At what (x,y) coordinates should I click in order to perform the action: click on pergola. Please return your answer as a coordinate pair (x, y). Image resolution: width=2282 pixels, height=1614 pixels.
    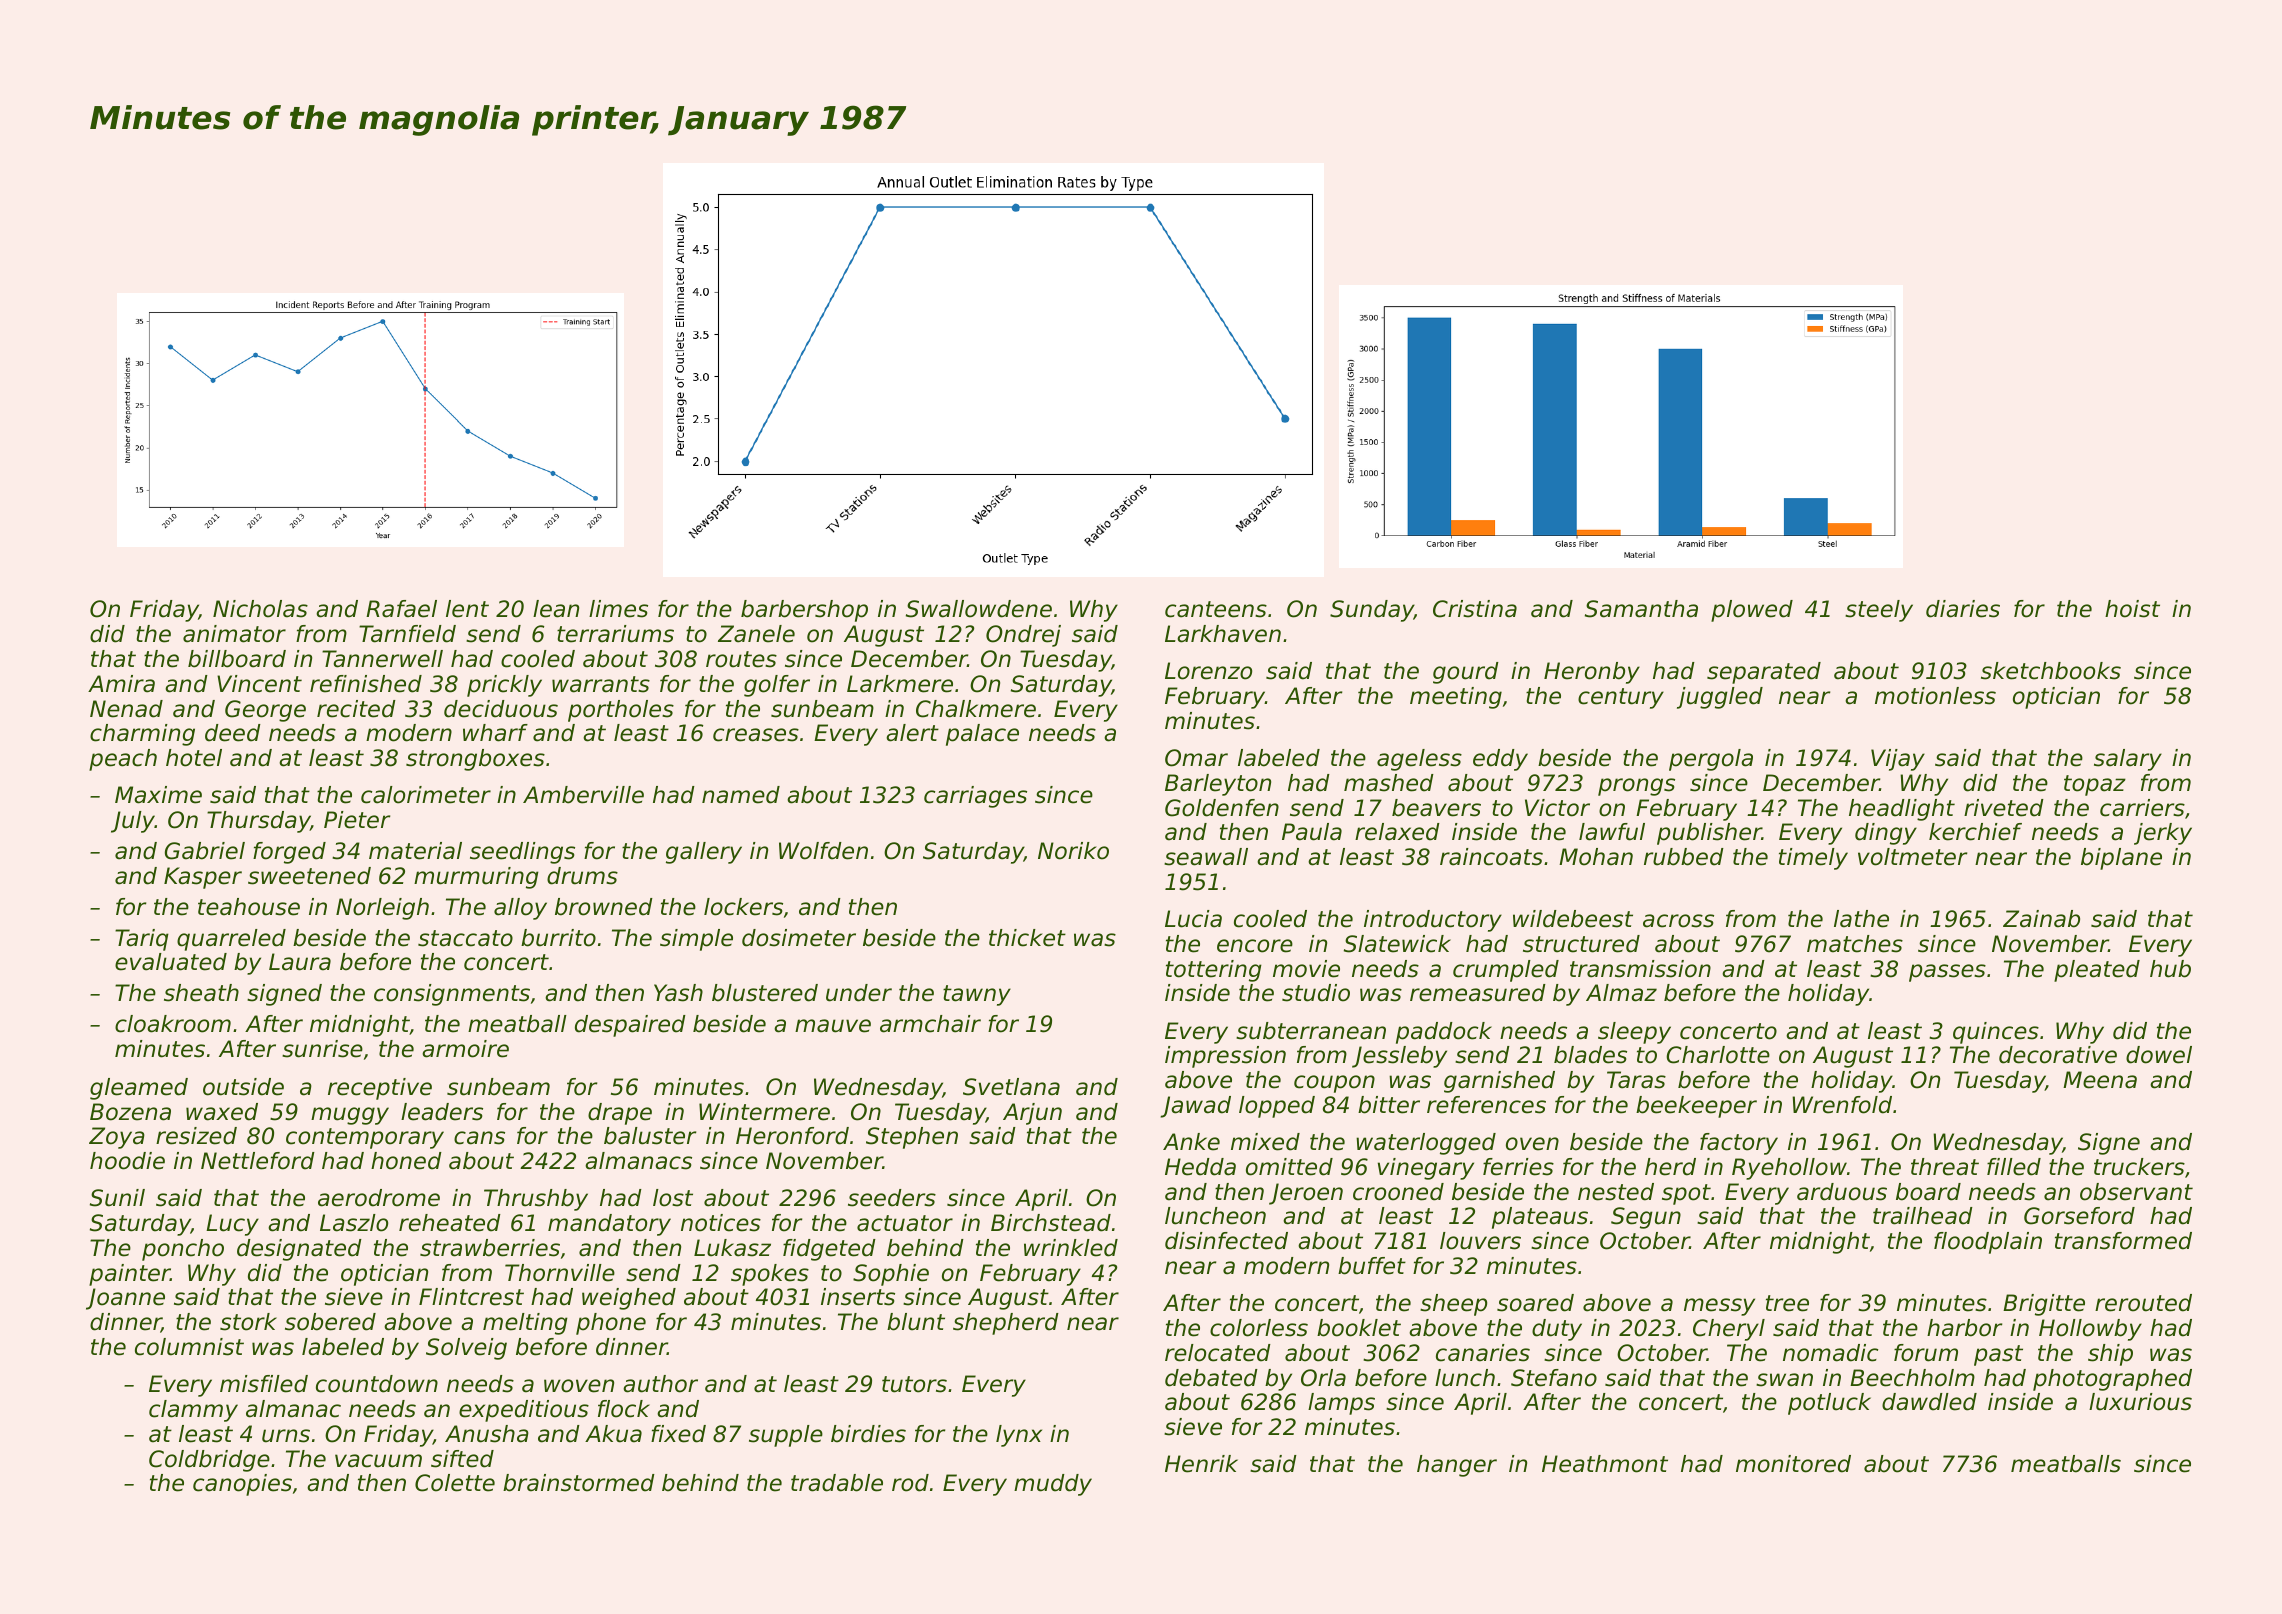
    Looking at the image, I should click on (1711, 760).
